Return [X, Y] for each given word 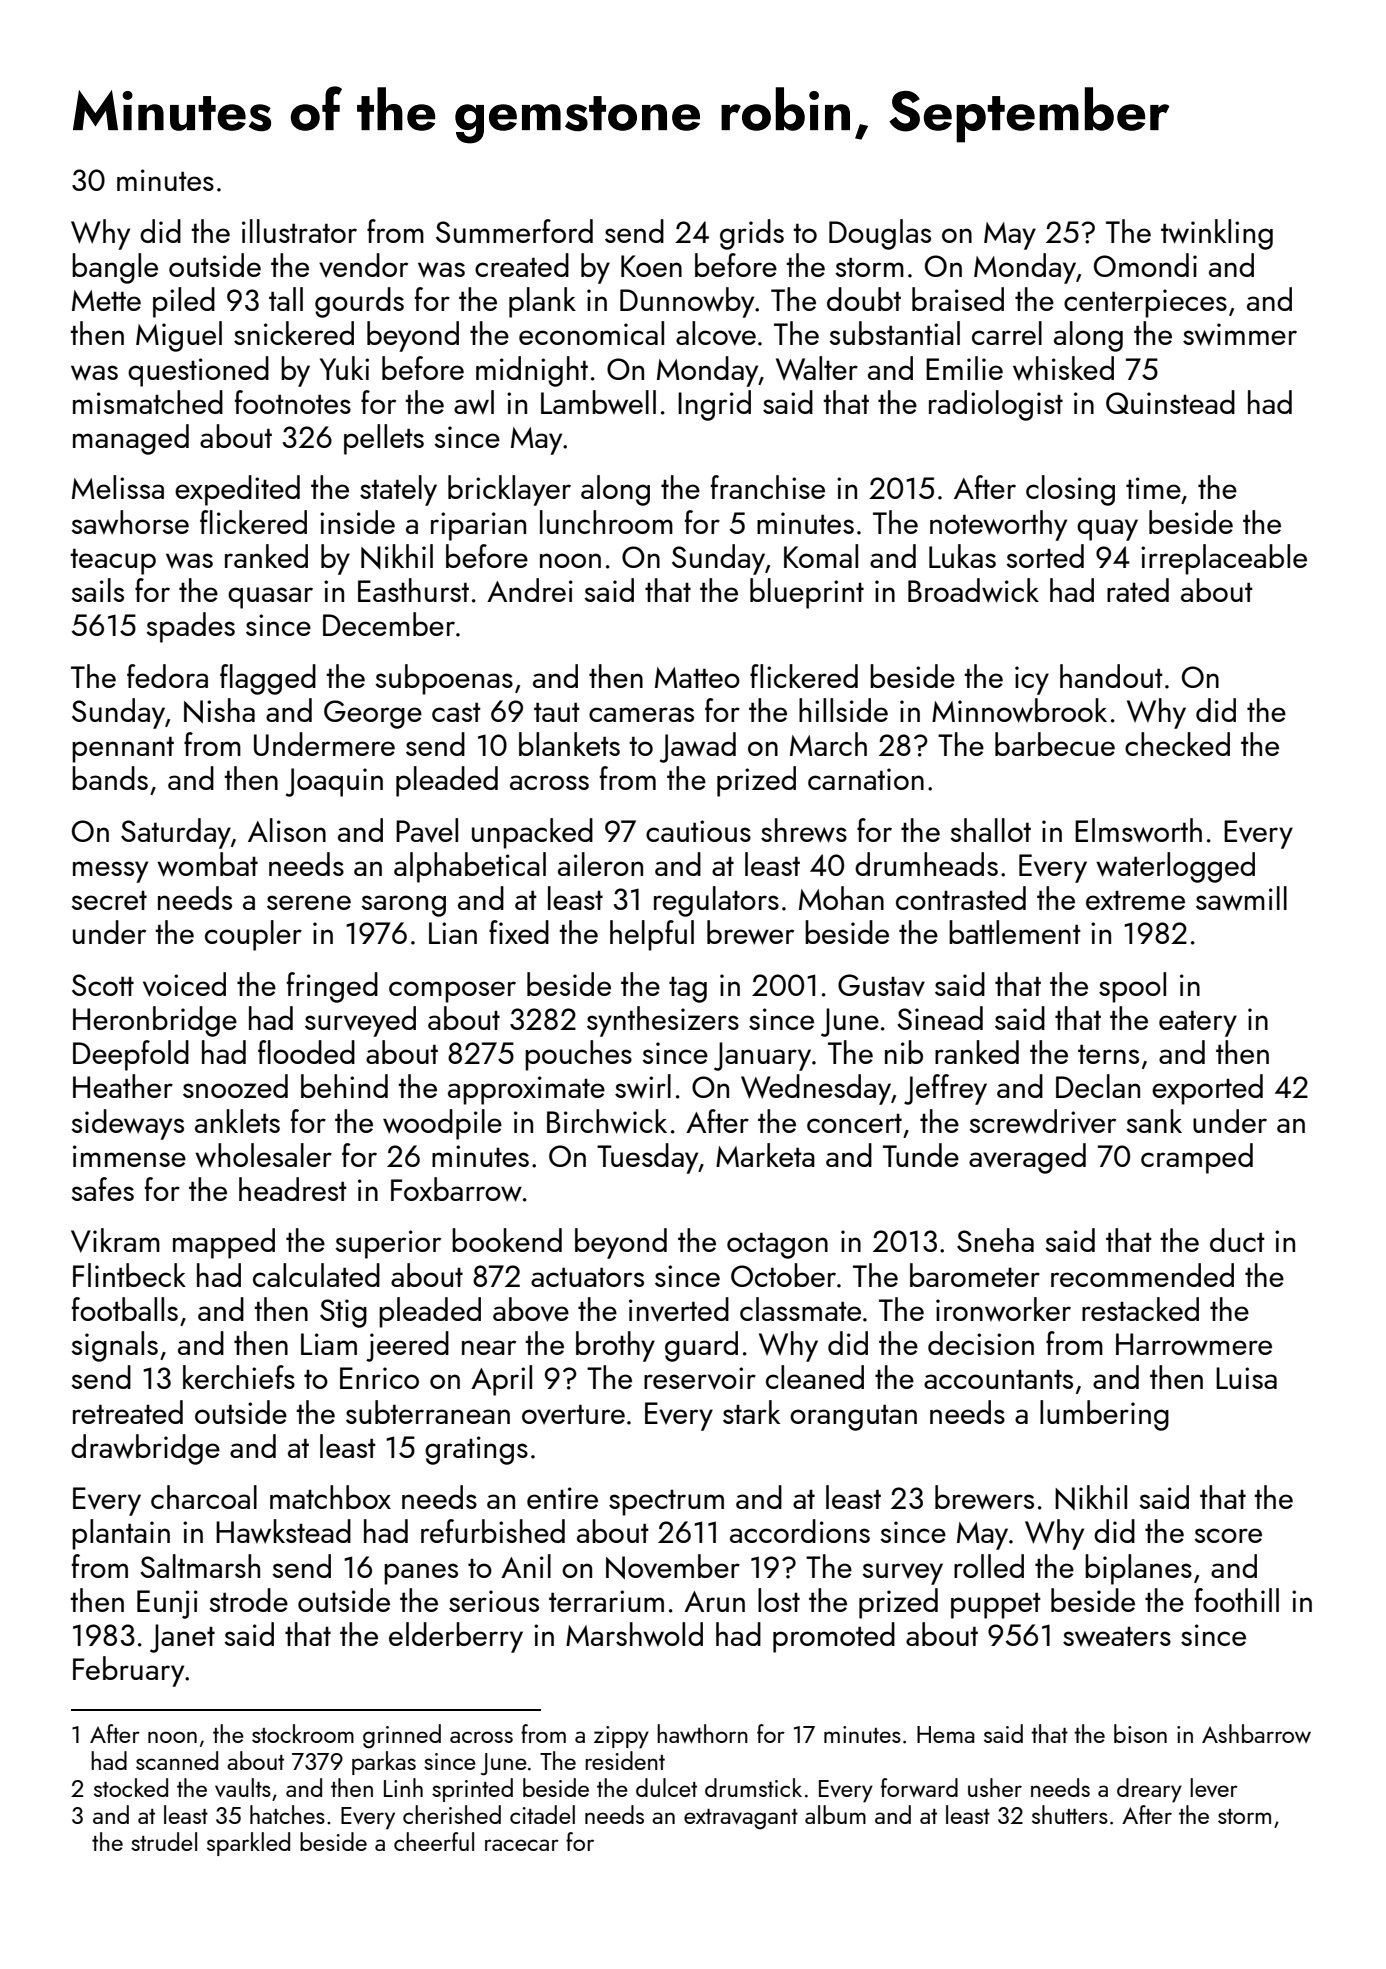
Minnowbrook [1019, 710]
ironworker [1003, 1309]
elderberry [456, 1637]
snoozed [235, 1086]
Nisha [219, 710]
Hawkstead [283, 1531]
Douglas [880, 234]
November [673, 1566]
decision [981, 1343]
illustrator [299, 231]
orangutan [853, 1417]
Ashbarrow [1256, 1733]
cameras [641, 714]
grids [752, 234]
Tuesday [648, 1158]
